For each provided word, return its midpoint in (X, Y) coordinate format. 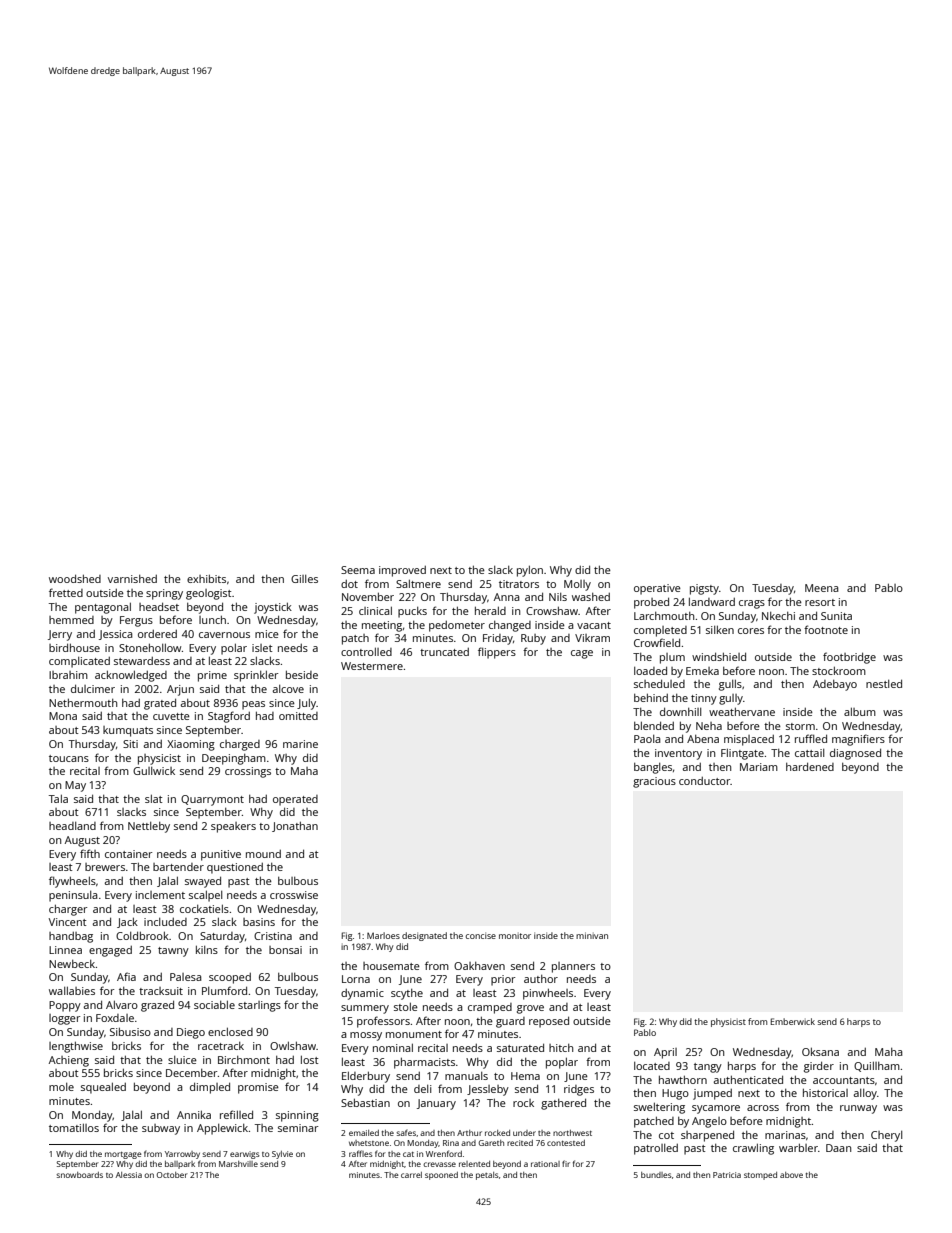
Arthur (469, 1133)
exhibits (206, 578)
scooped (230, 978)
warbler (798, 1147)
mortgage (123, 1155)
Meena (822, 588)
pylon (530, 571)
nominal (393, 1047)
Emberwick (793, 1021)
